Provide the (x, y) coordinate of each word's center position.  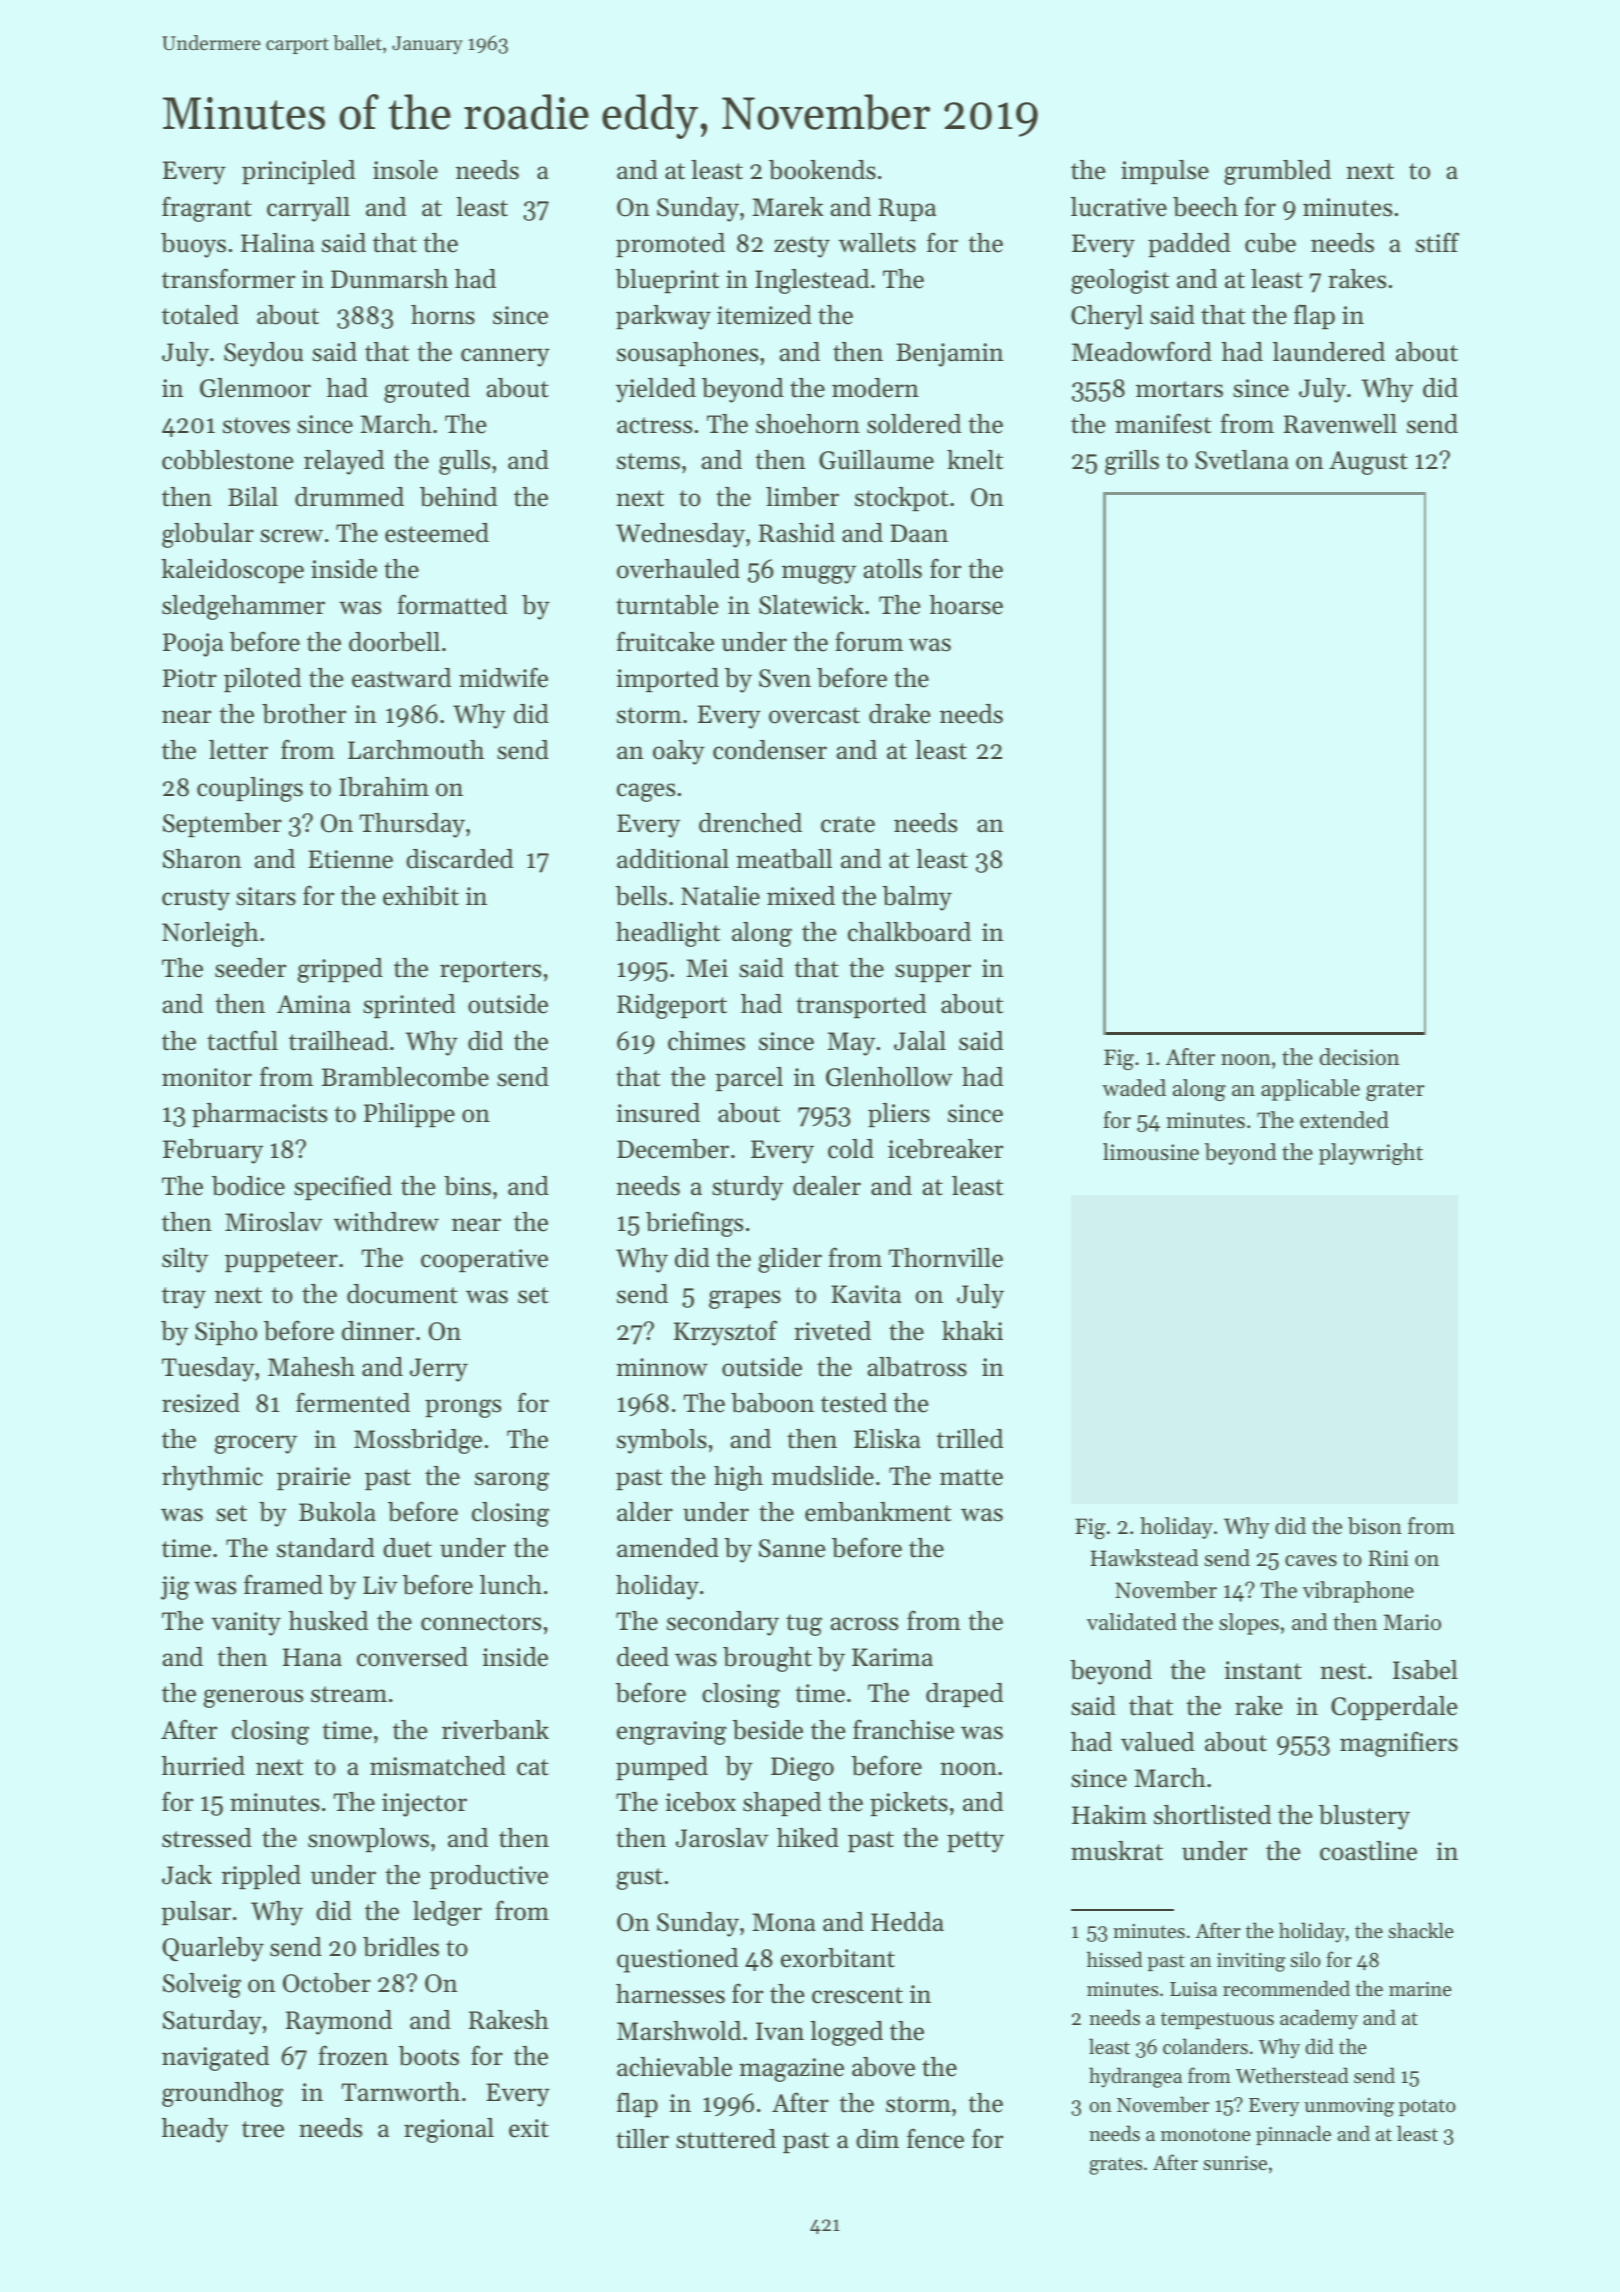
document (402, 1294)
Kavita (866, 1294)
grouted (427, 390)
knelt (975, 460)
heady (195, 2130)
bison (1375, 1526)
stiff (1437, 242)
